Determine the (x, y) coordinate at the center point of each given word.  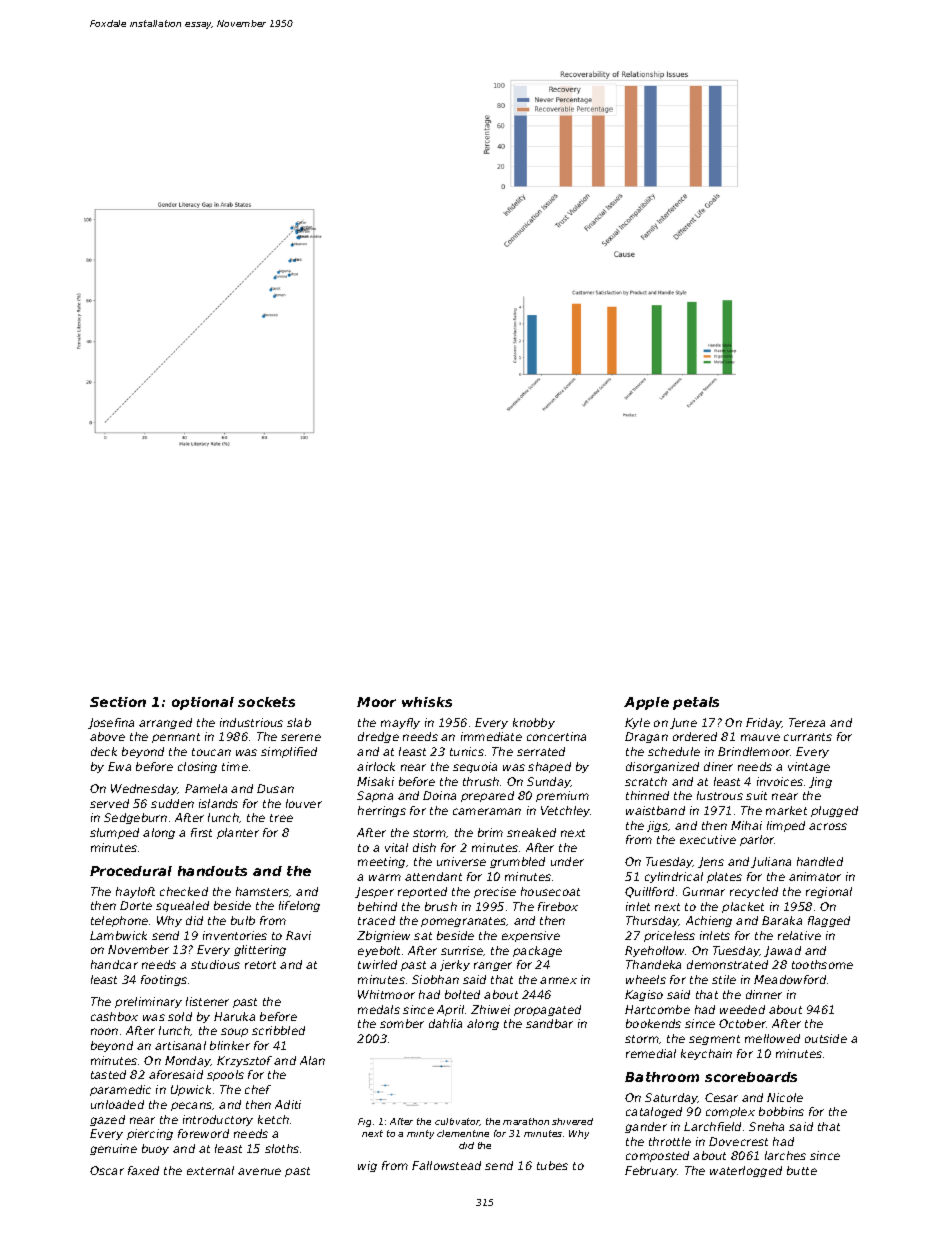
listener (207, 1001)
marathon (526, 1121)
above (107, 736)
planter (238, 833)
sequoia (475, 767)
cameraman (487, 811)
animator (815, 876)
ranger (493, 966)
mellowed (772, 1038)
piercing (150, 1134)
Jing (820, 782)
